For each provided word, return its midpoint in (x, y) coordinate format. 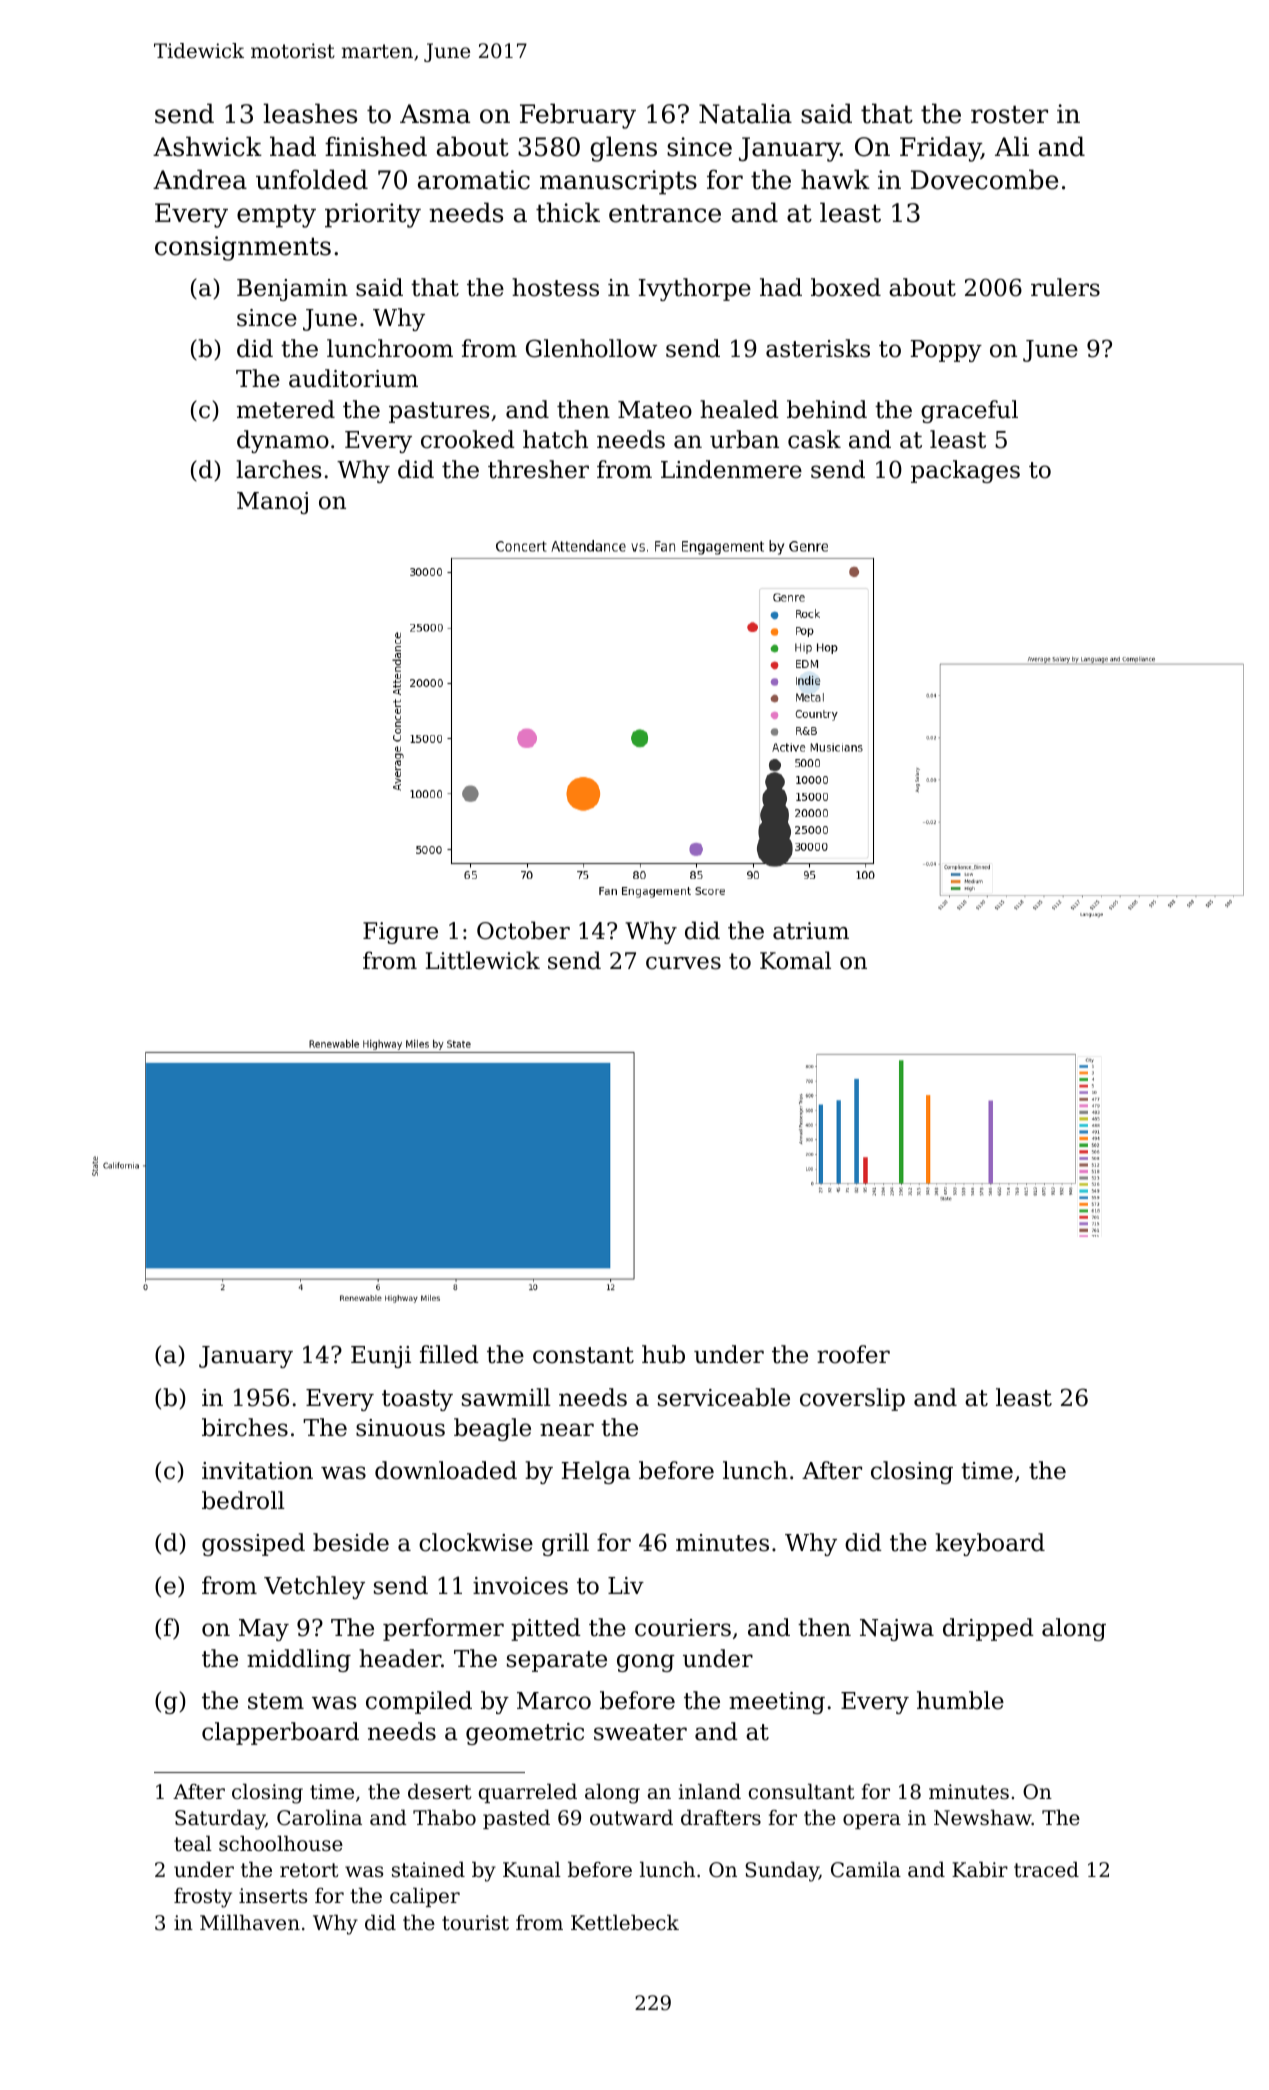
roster (1009, 114)
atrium (811, 931)
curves (683, 963)
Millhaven (250, 1922)
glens (624, 149)
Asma (435, 114)
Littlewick (483, 960)
